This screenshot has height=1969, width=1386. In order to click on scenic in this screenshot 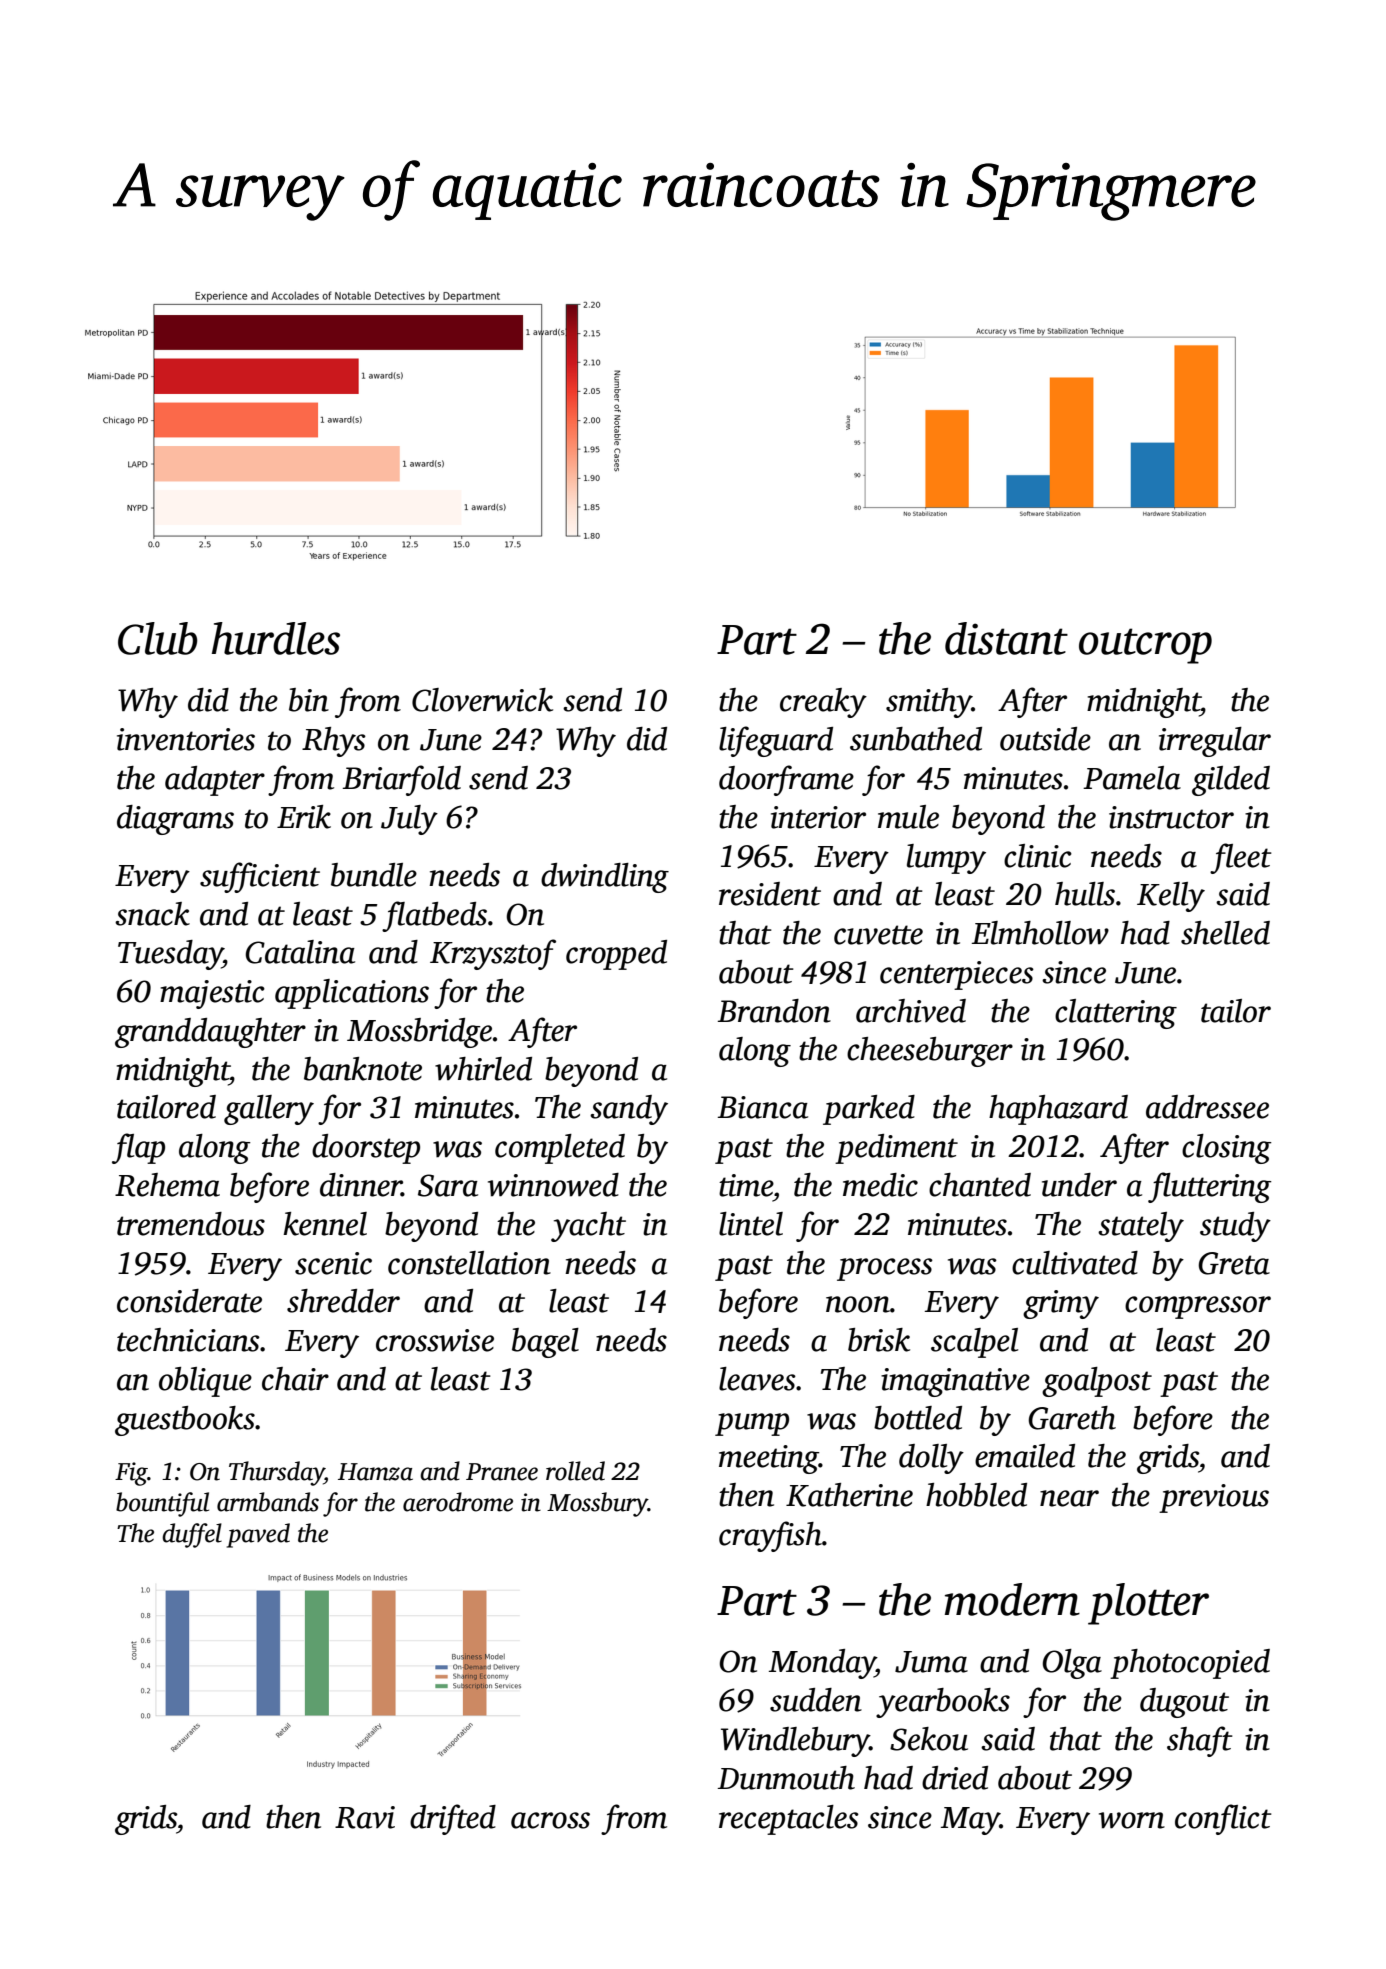, I will do `click(333, 1263)`.
